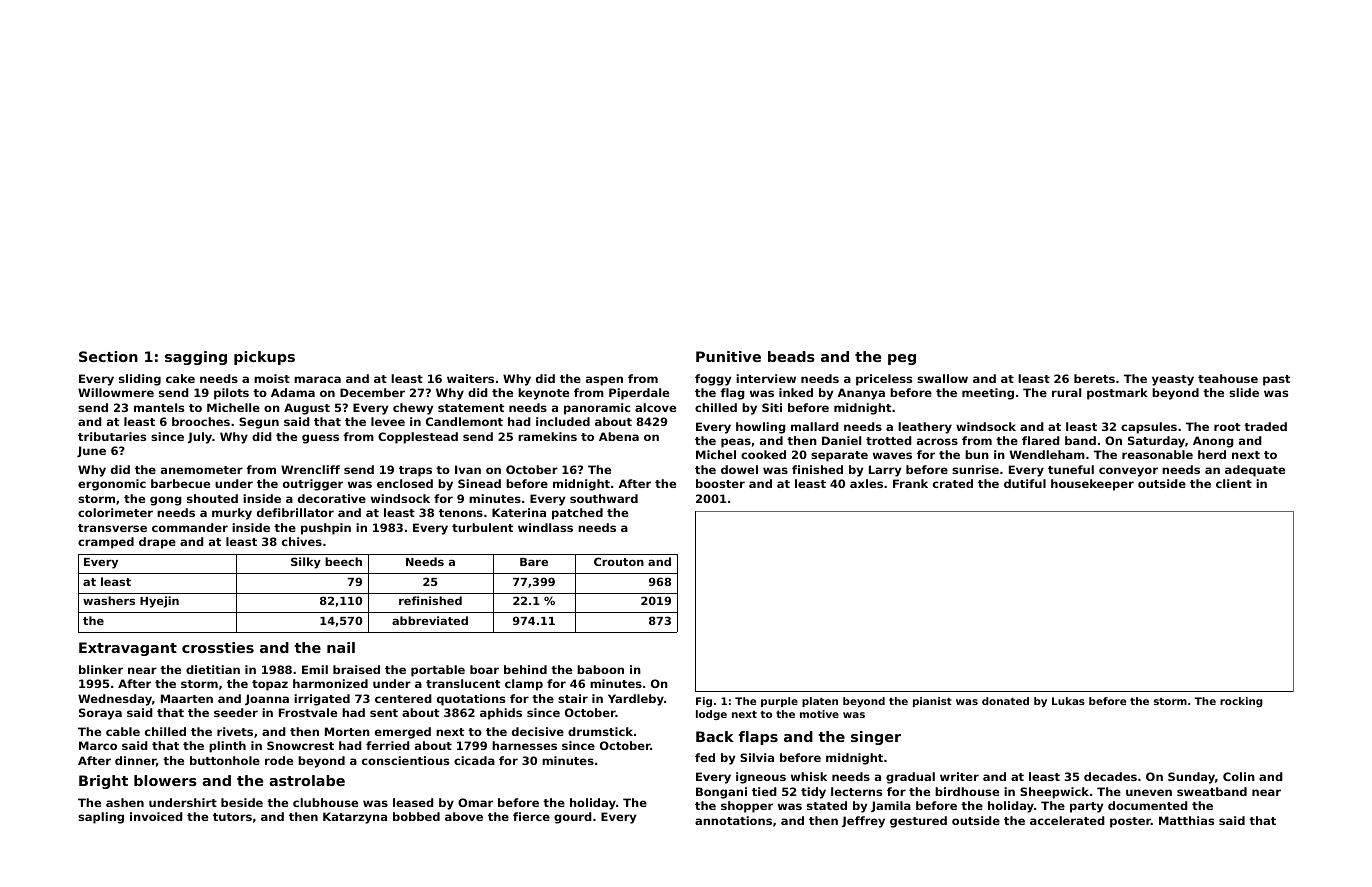  I want to click on decades, so click(1110, 776).
